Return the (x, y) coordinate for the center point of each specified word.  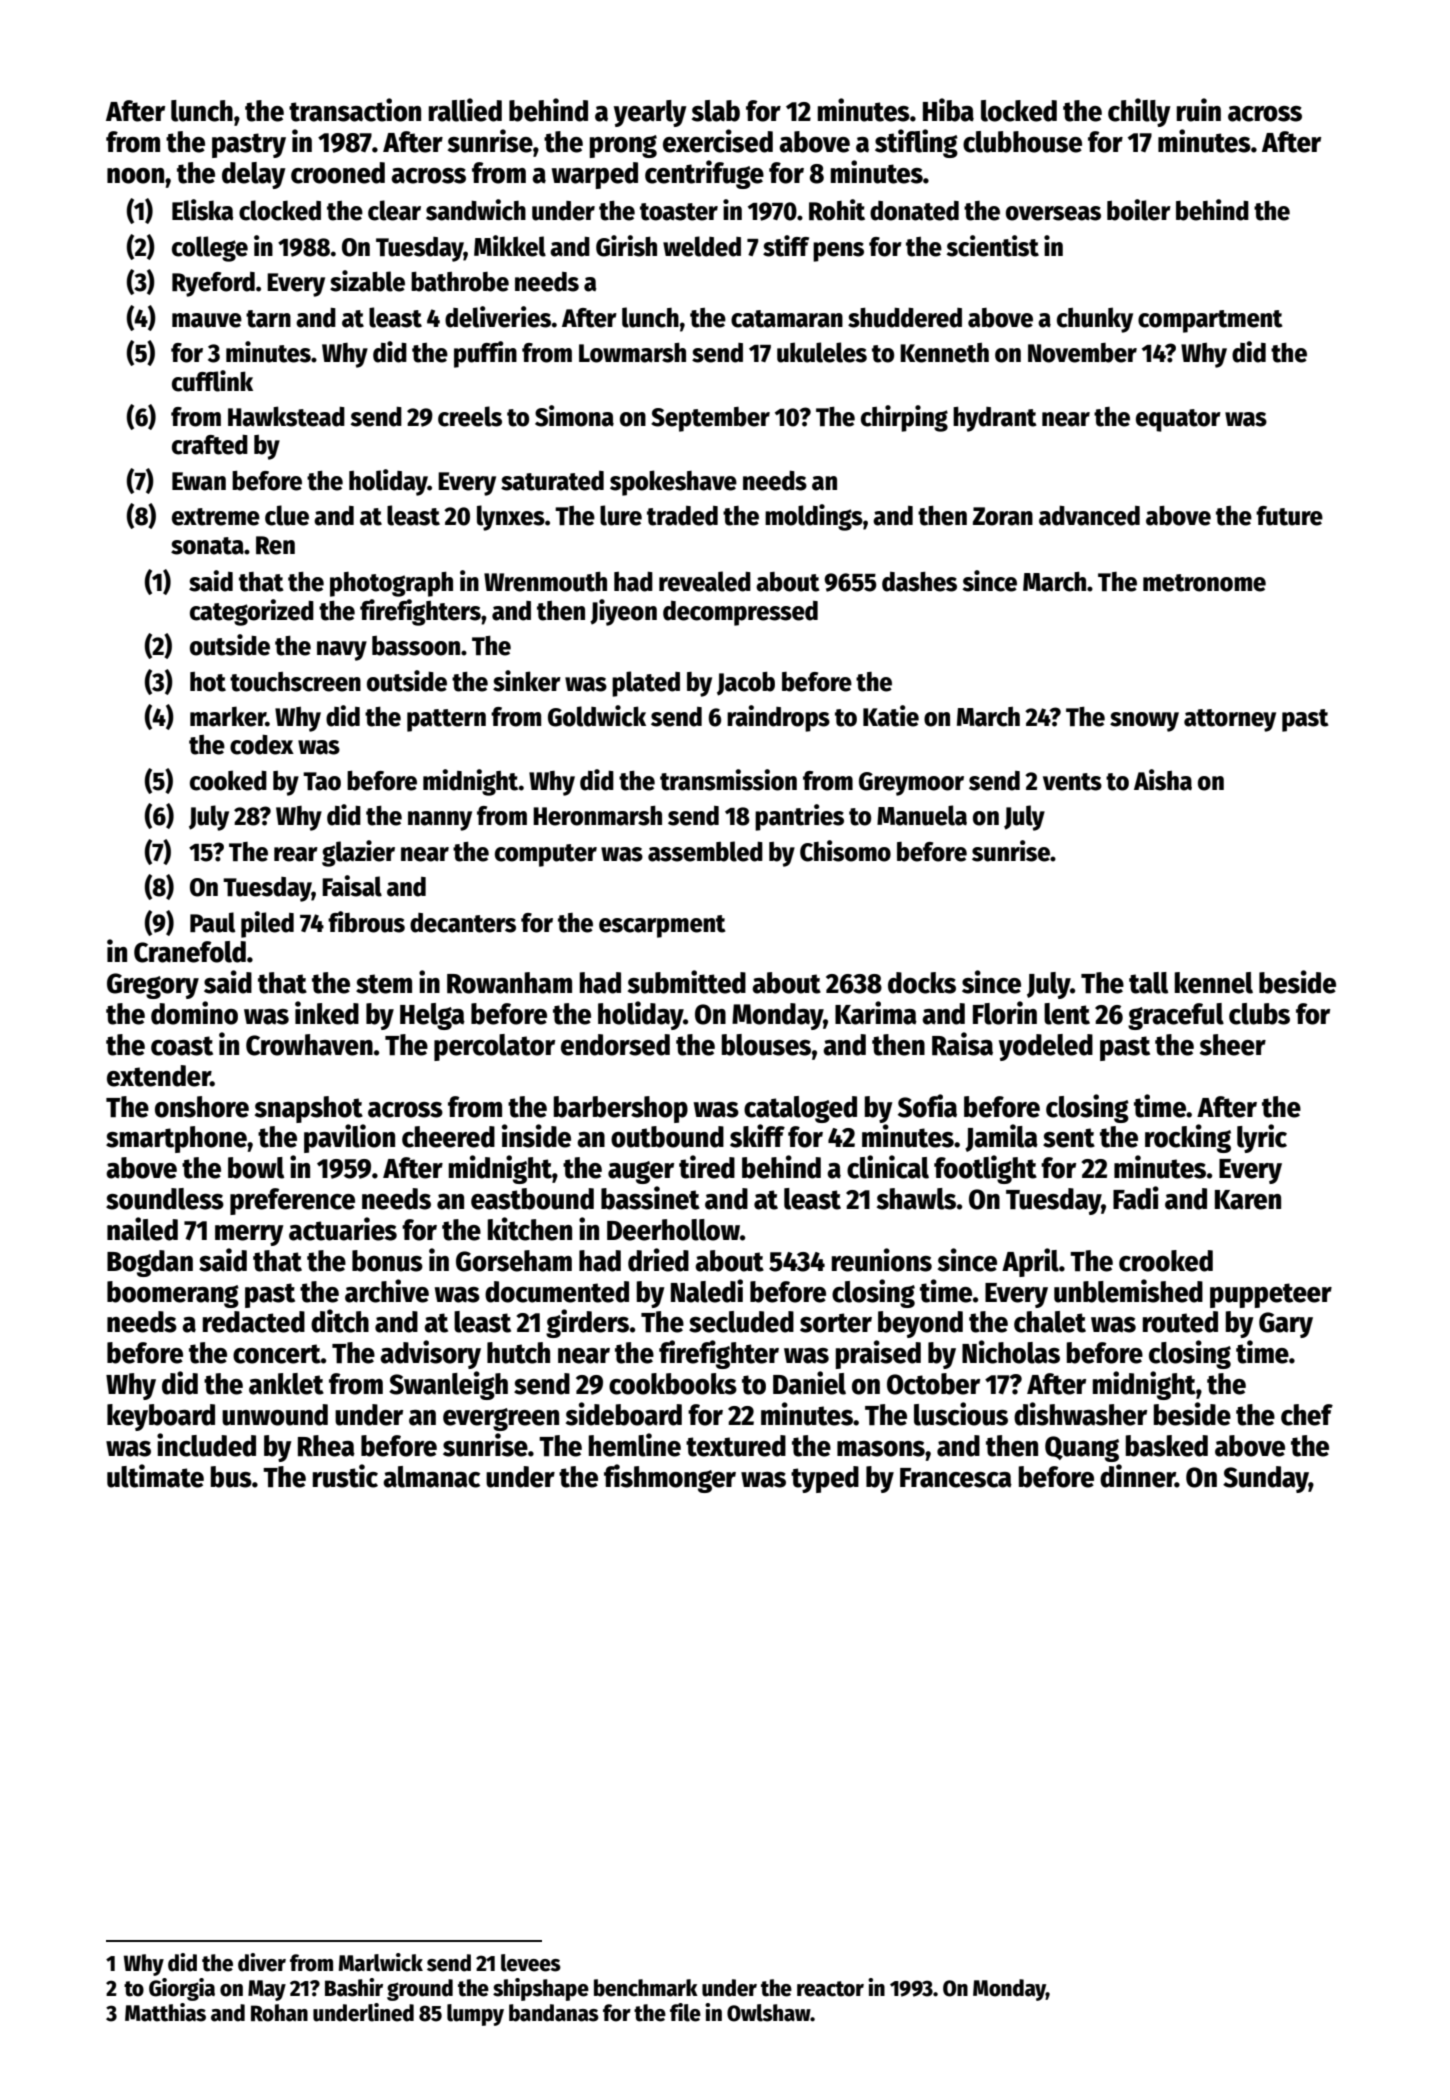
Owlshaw (769, 2013)
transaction (355, 110)
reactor (830, 1989)
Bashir (354, 1987)
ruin (1199, 110)
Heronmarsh (597, 816)
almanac (431, 1477)
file (685, 2012)
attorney (1230, 720)
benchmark (646, 1988)
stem (384, 984)
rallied (465, 110)
